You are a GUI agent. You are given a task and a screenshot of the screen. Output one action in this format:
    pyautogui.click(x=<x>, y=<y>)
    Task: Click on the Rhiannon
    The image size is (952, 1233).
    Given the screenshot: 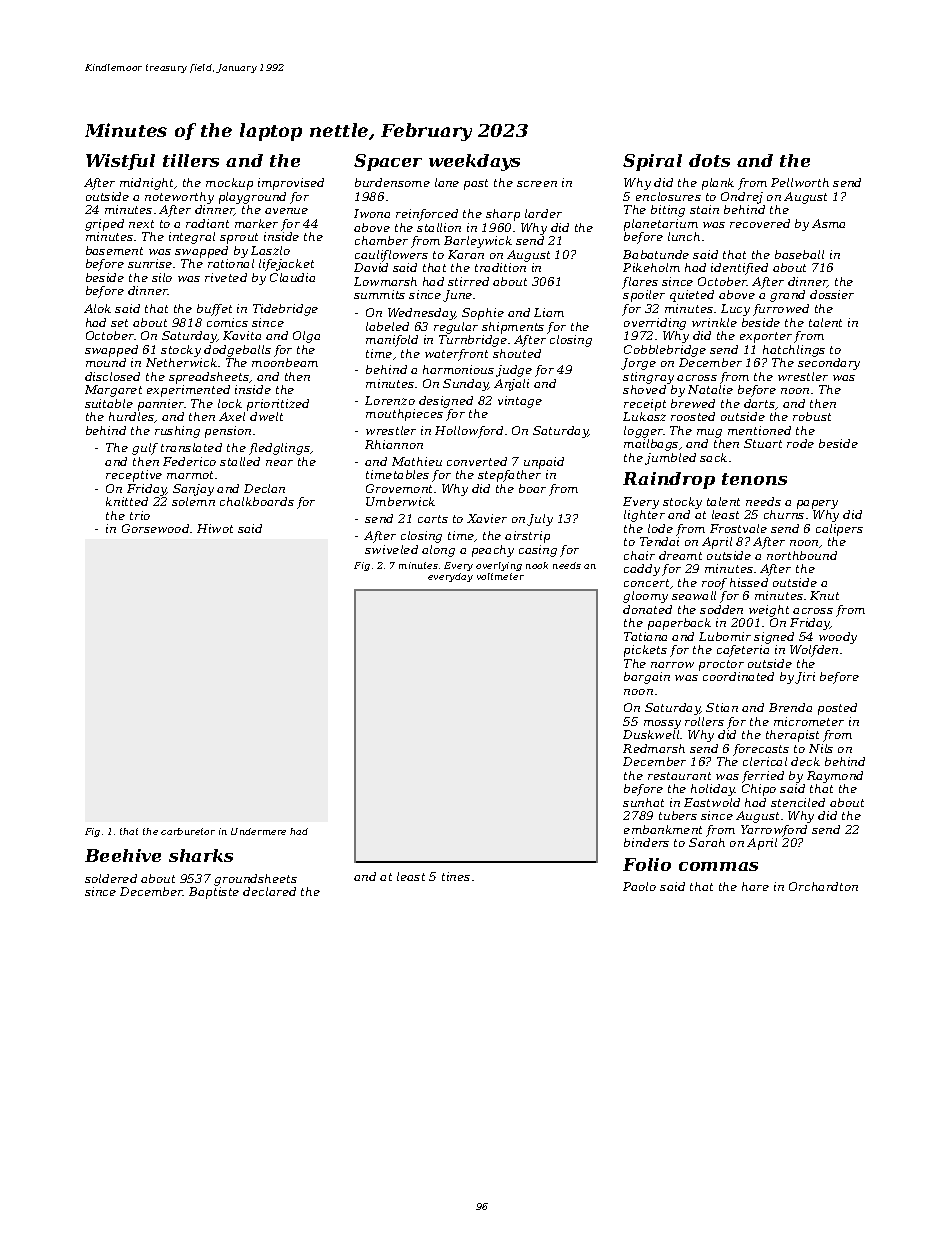 What is the action you would take?
    pyautogui.click(x=394, y=444)
